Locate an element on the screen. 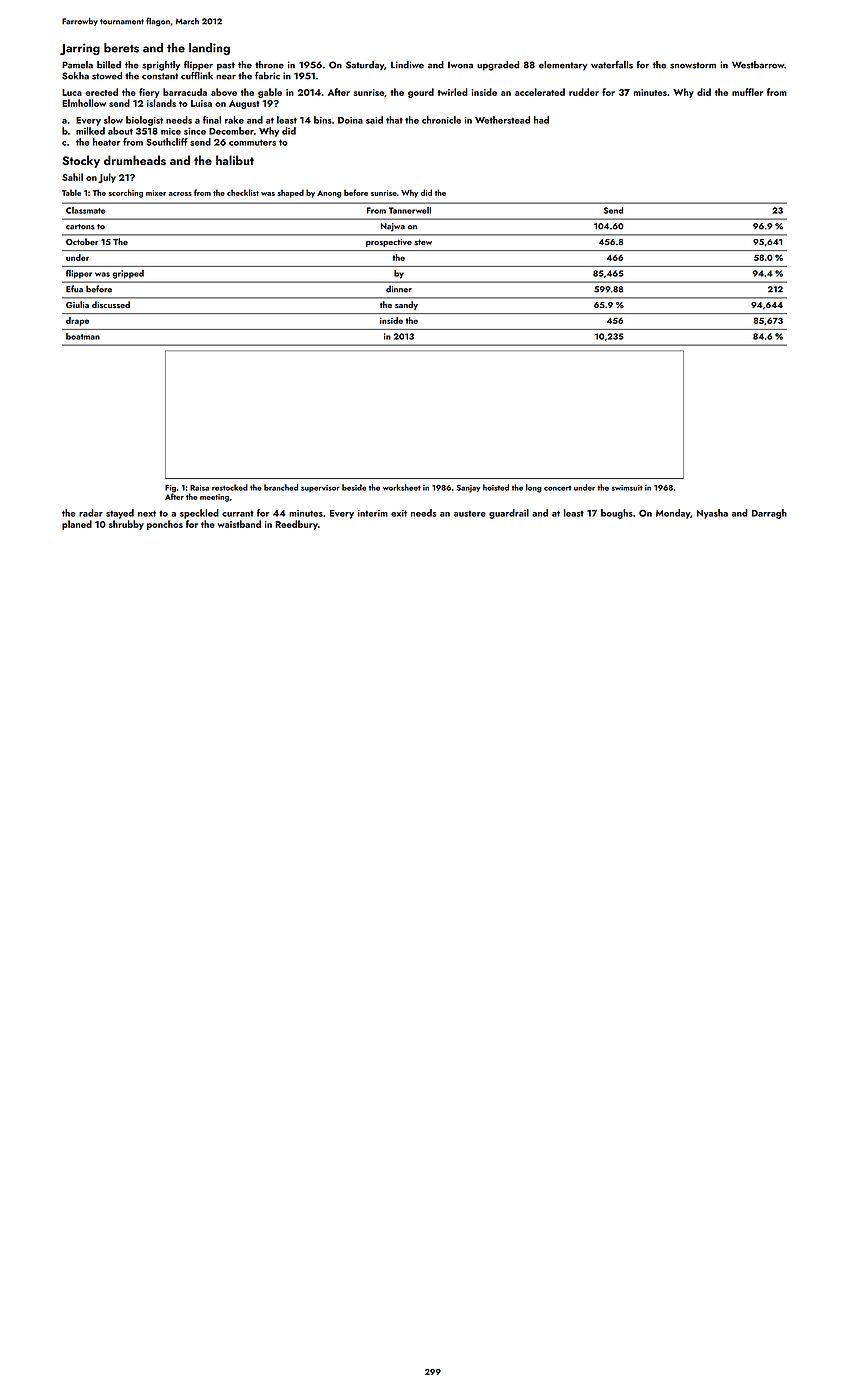 The width and height of the screenshot is (849, 1400). worksheet is located at coordinates (402, 487).
